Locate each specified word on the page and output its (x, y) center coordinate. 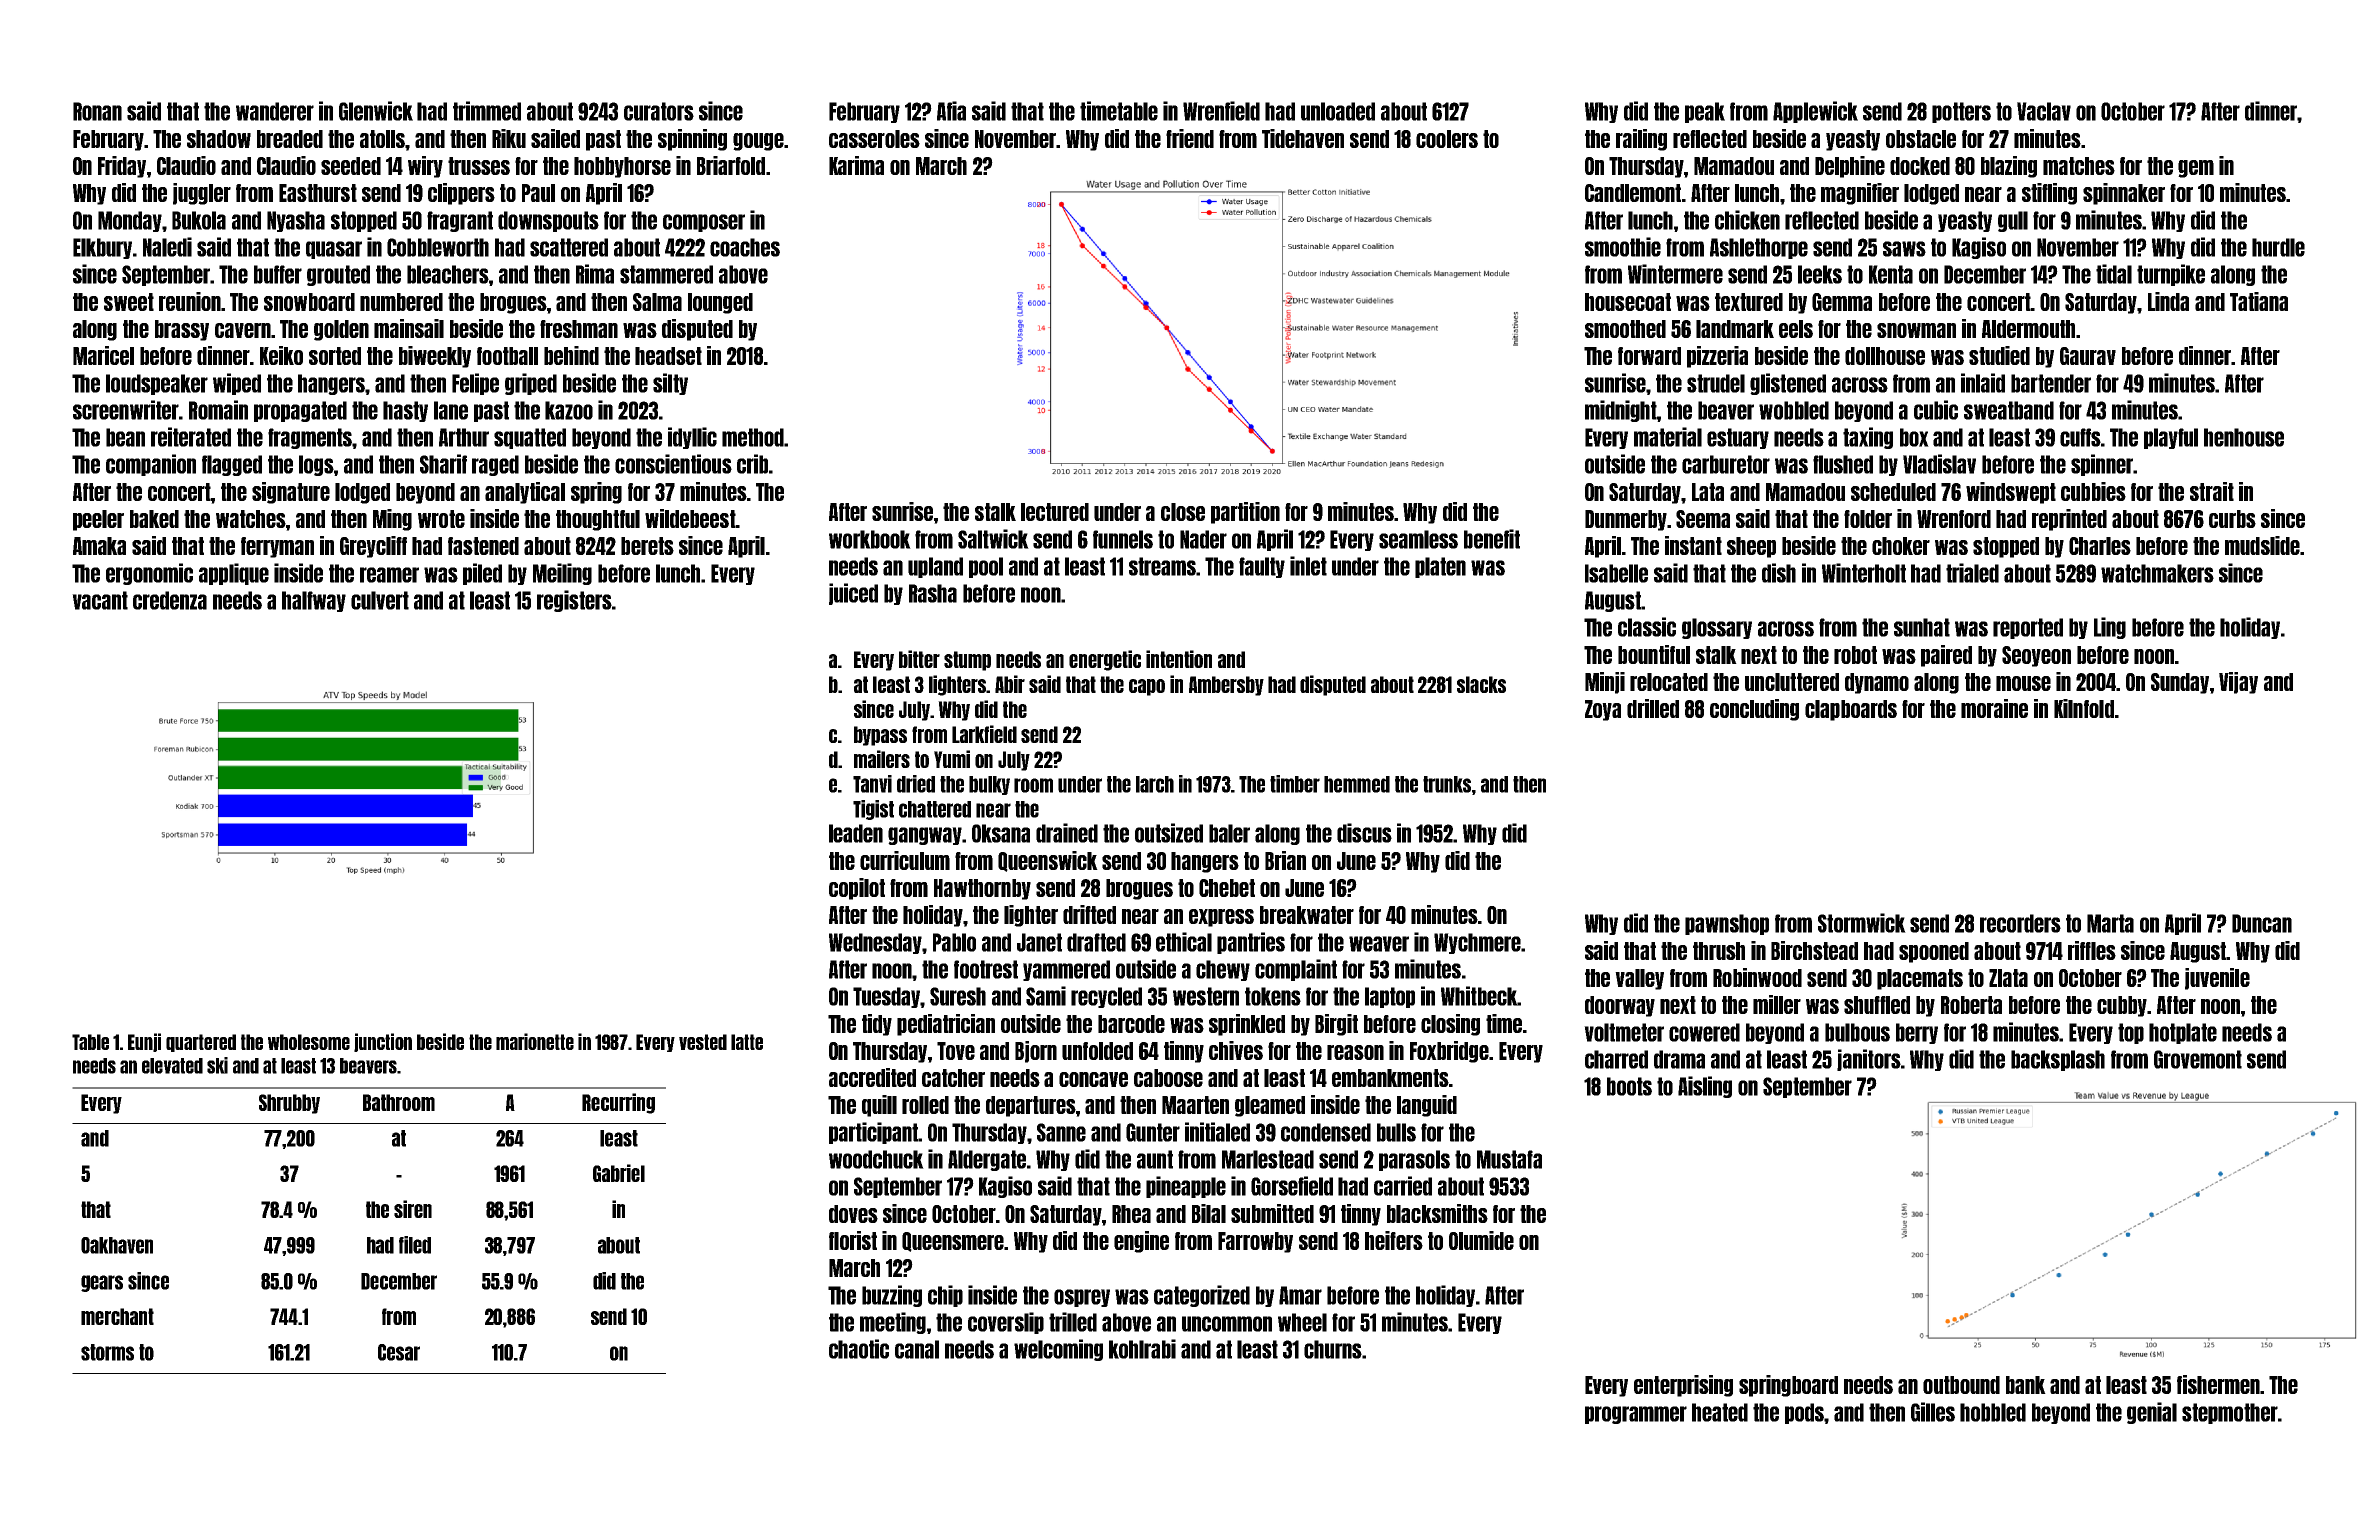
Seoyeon (2036, 656)
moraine (1994, 708)
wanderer (275, 111)
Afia (951, 111)
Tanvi (872, 784)
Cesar (399, 1352)
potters (1961, 112)
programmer (1636, 1415)
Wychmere (1477, 943)
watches (251, 519)
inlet (1308, 566)
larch (1155, 784)
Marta (2110, 923)
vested (703, 1042)
